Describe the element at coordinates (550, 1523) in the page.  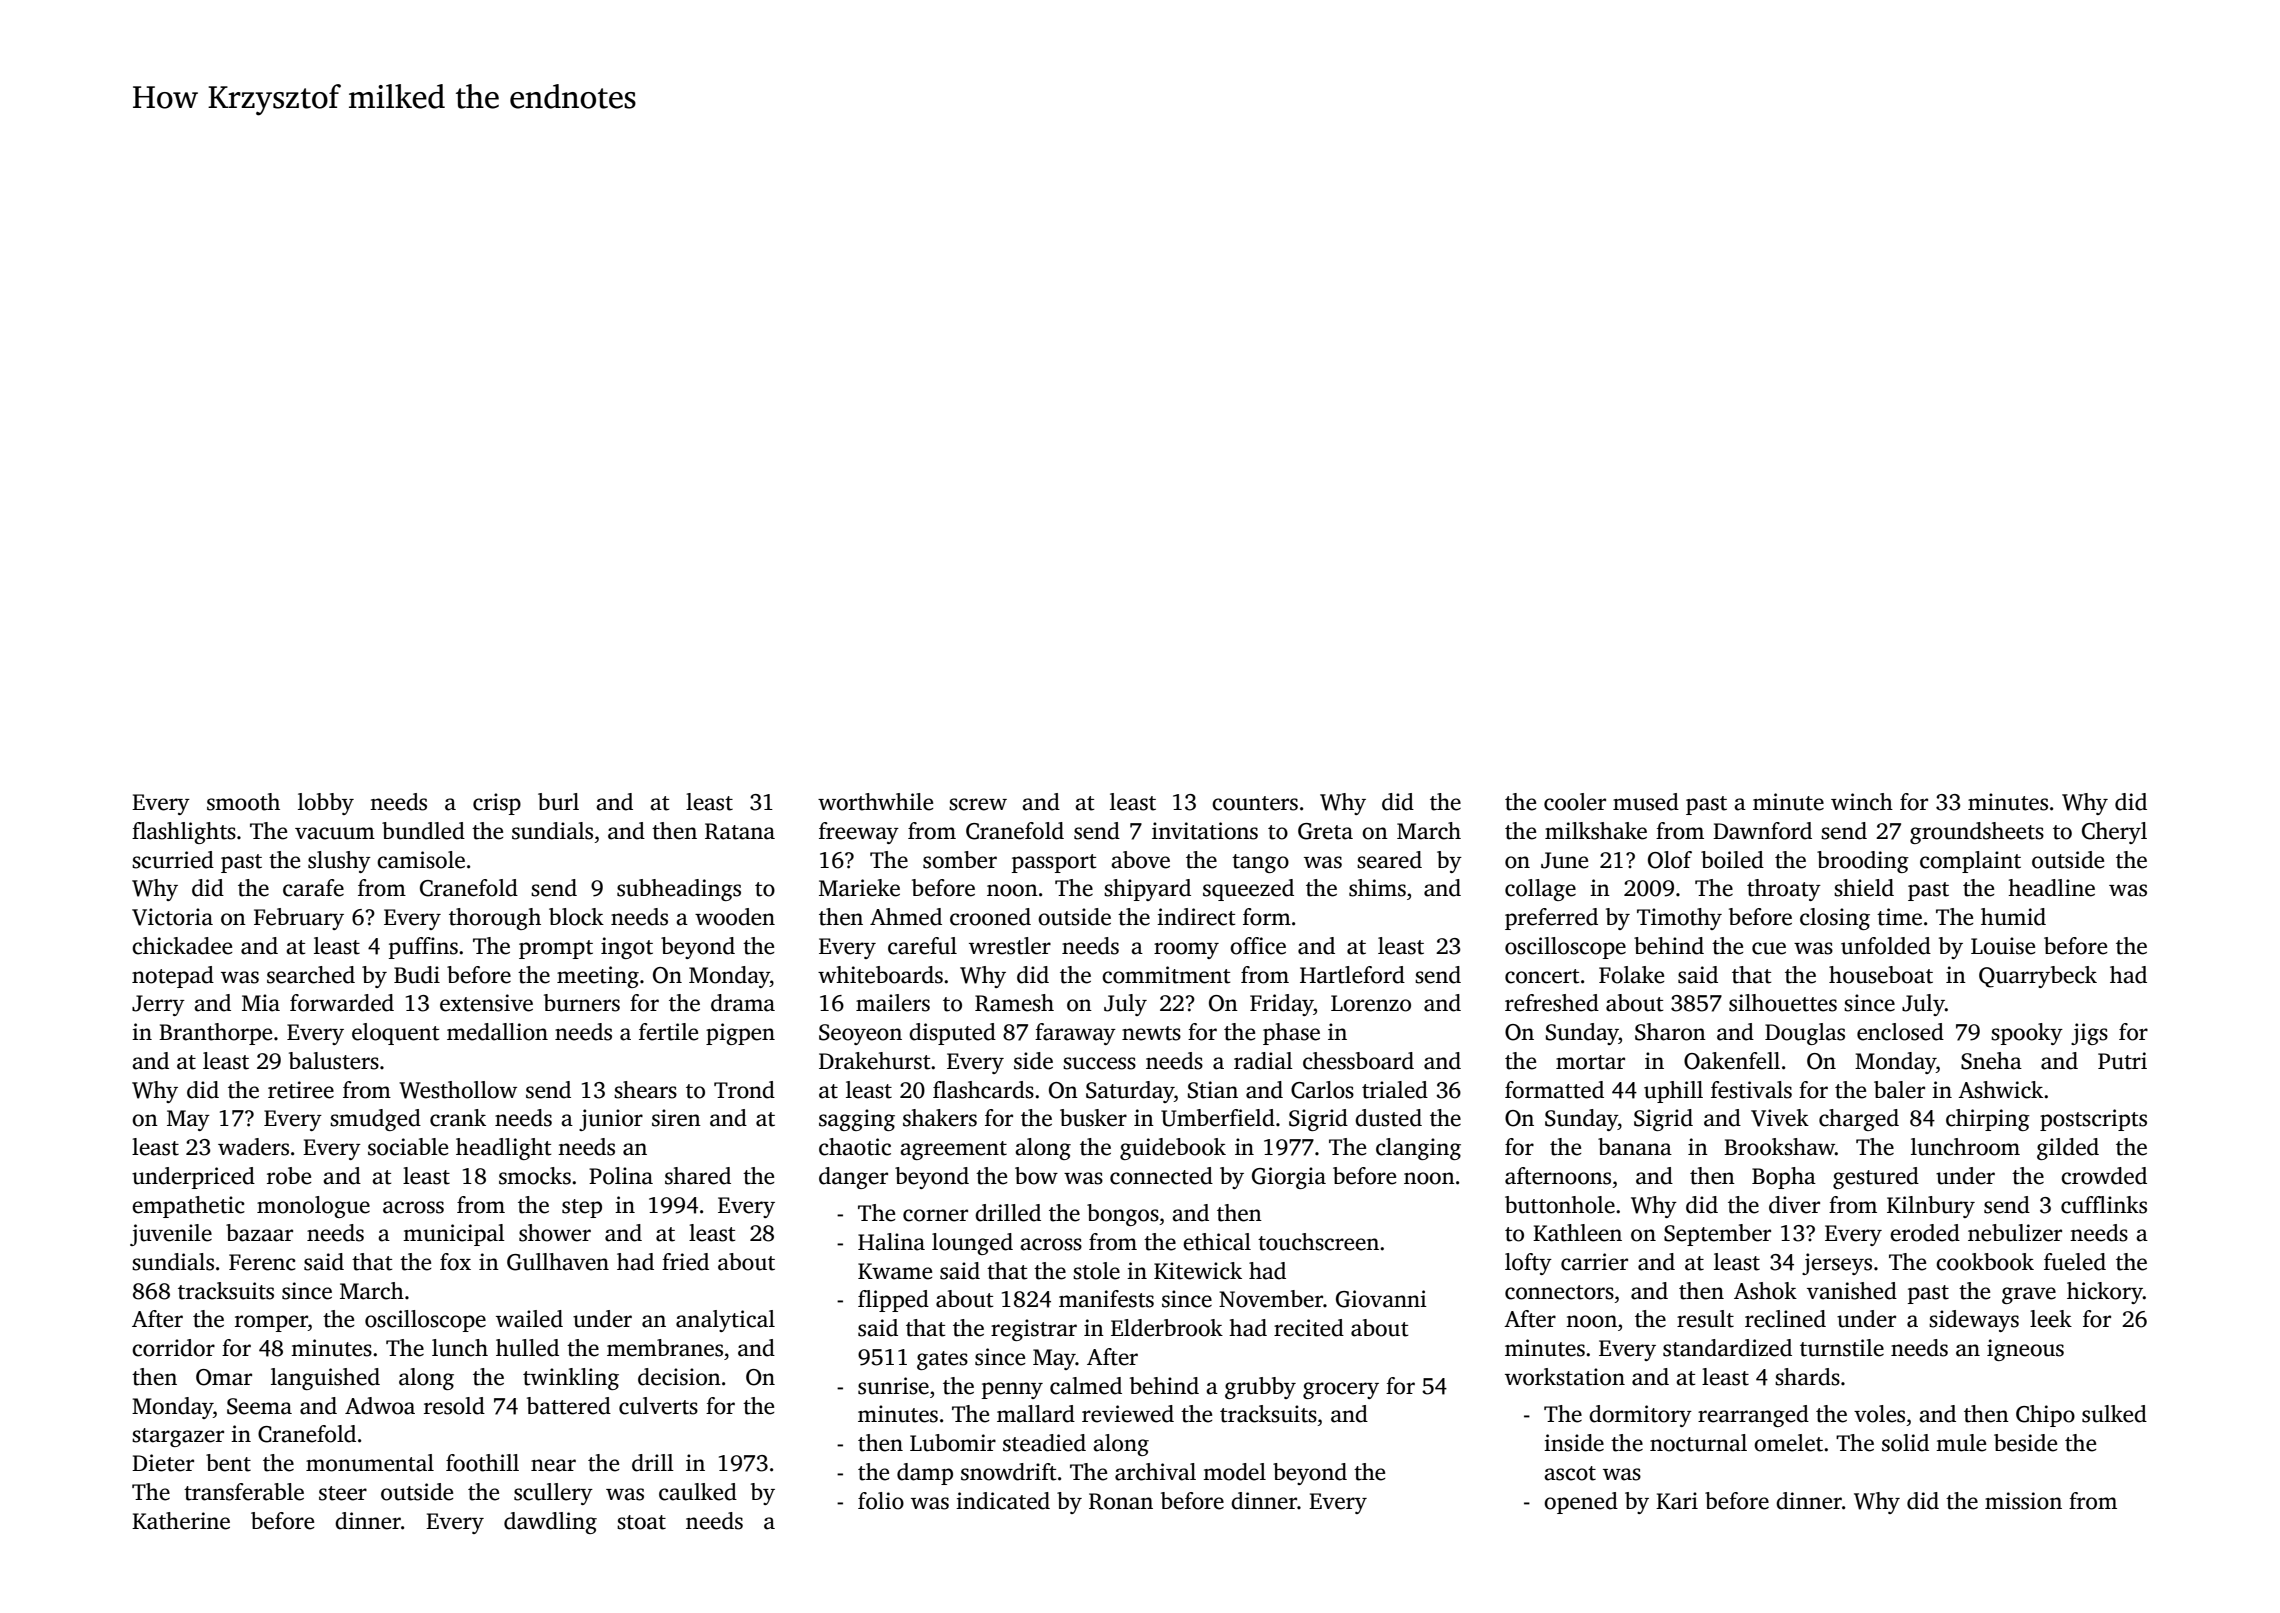
I see `dawdling` at that location.
